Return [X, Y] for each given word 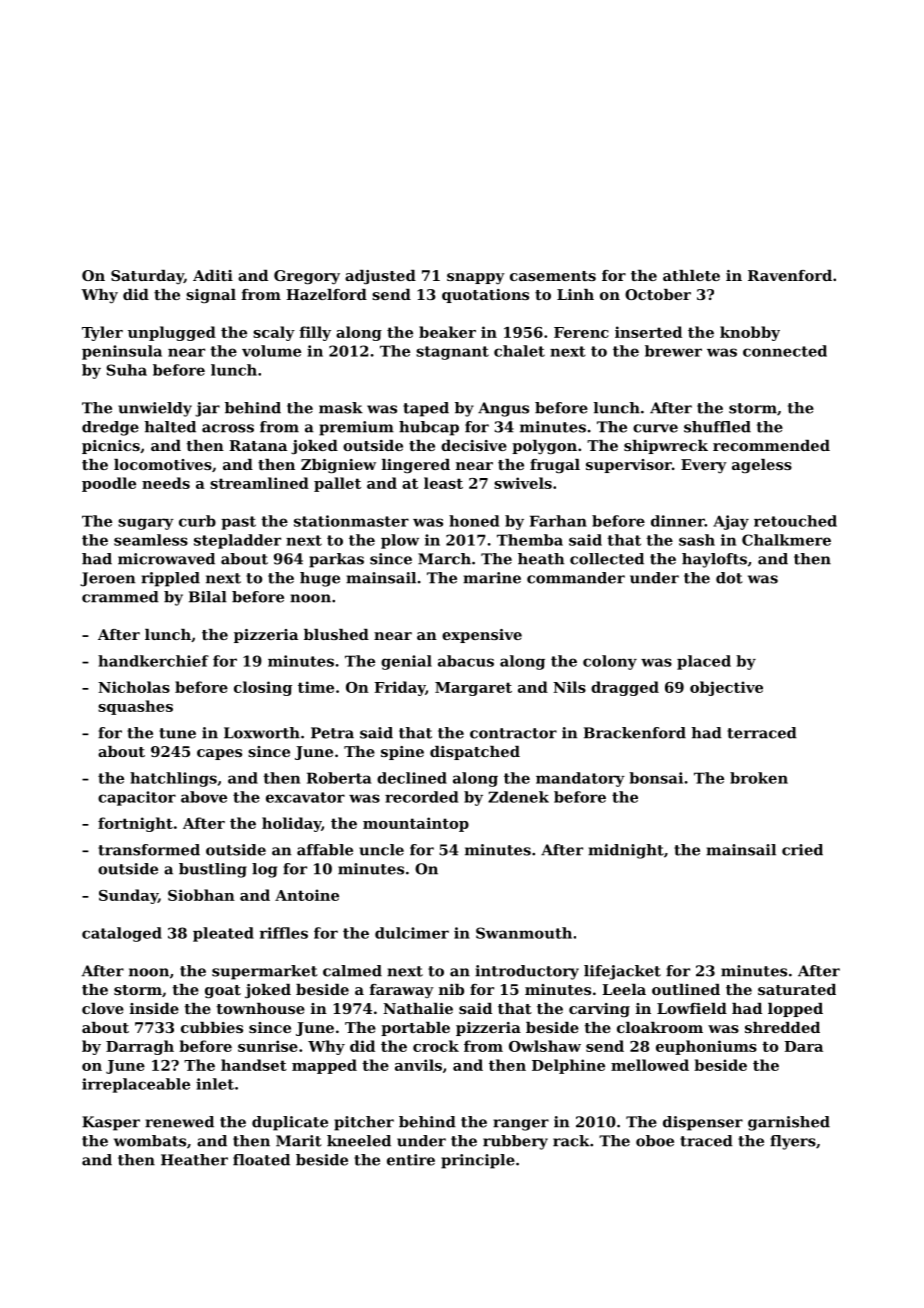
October [658, 294]
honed [474, 521]
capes [219, 754]
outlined [686, 989]
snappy [476, 278]
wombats [150, 1141]
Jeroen [107, 579]
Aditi [213, 275]
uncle [381, 850]
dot [729, 578]
